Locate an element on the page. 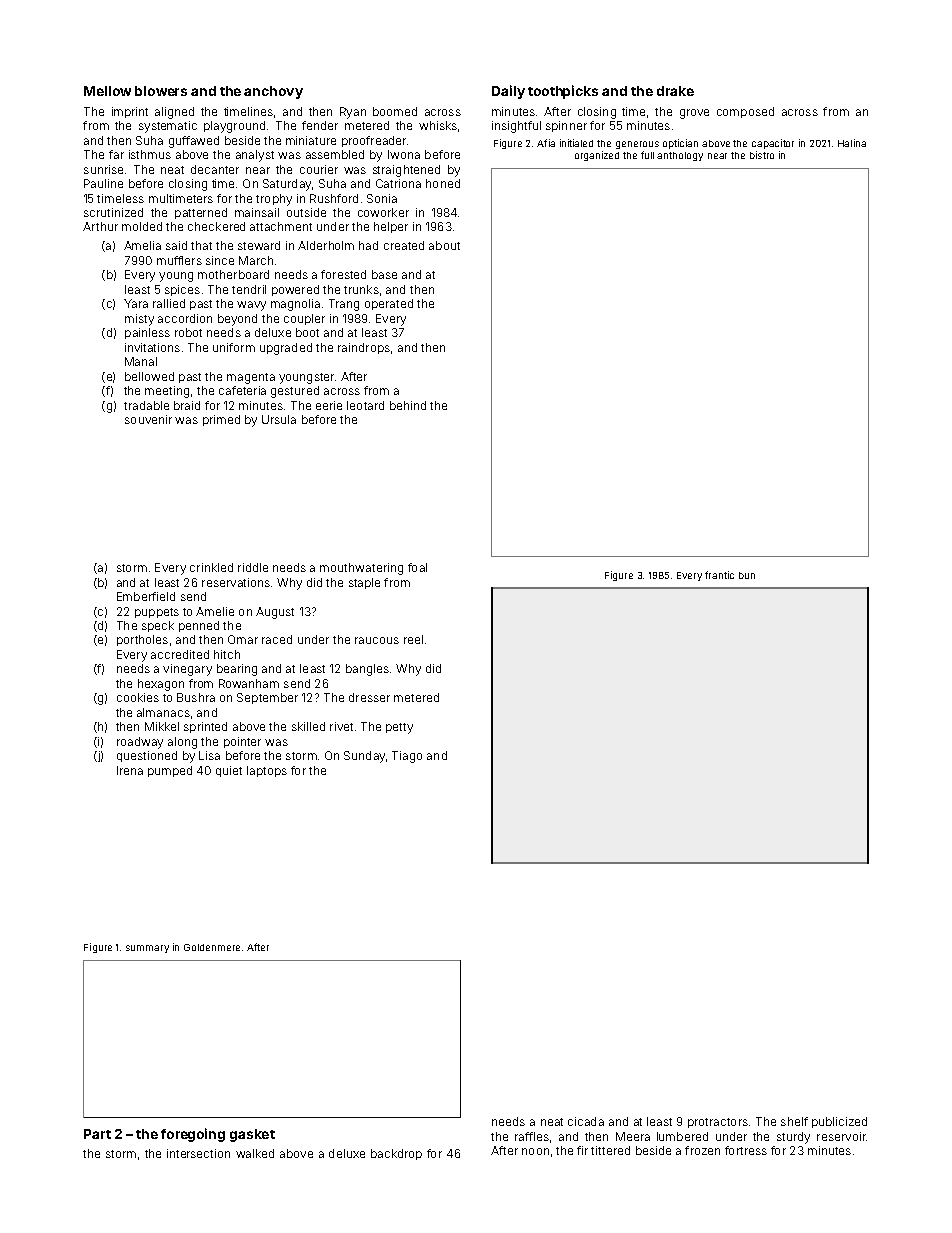  anthology is located at coordinates (680, 156).
